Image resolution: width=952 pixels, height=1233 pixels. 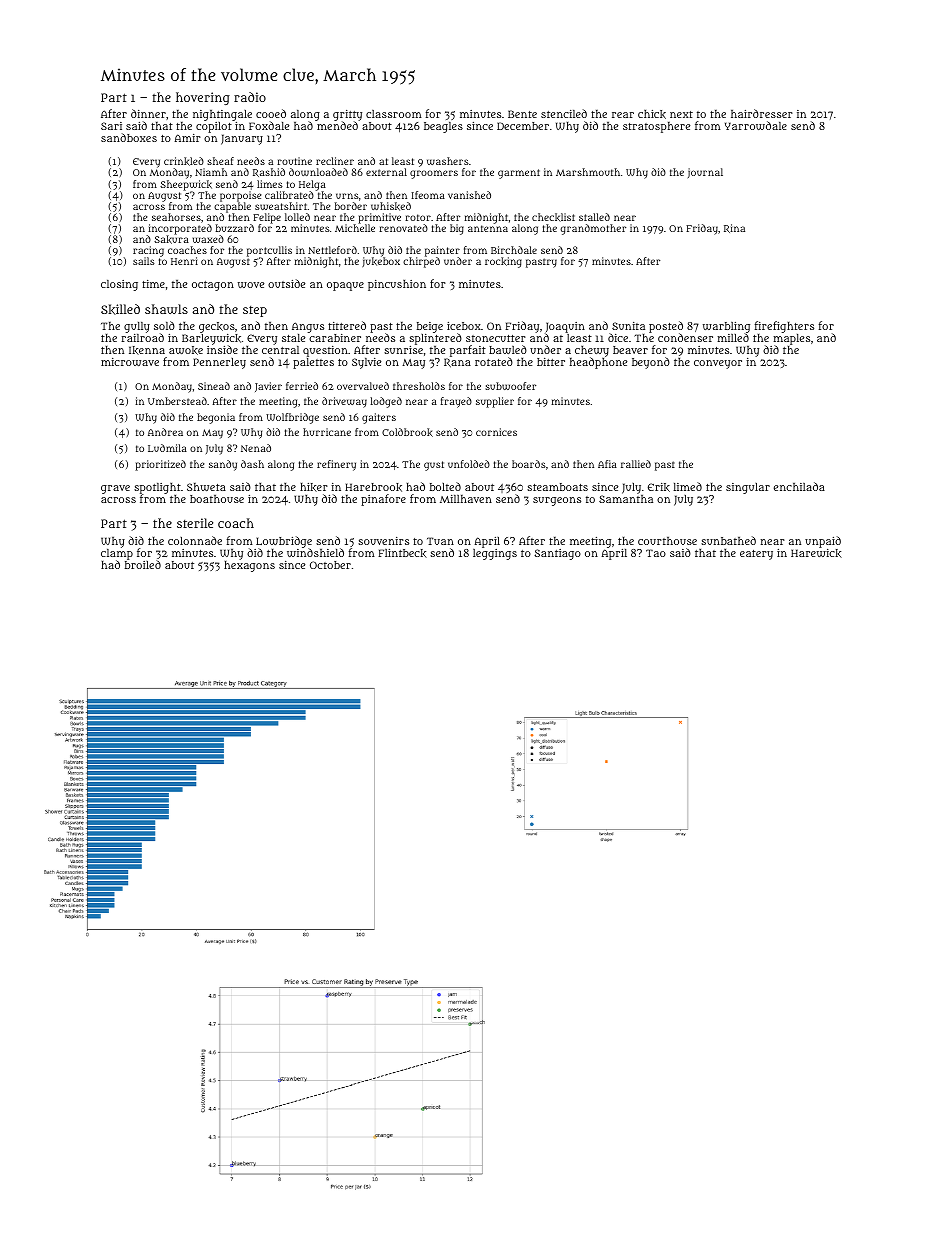 I want to click on mended, so click(x=337, y=126).
